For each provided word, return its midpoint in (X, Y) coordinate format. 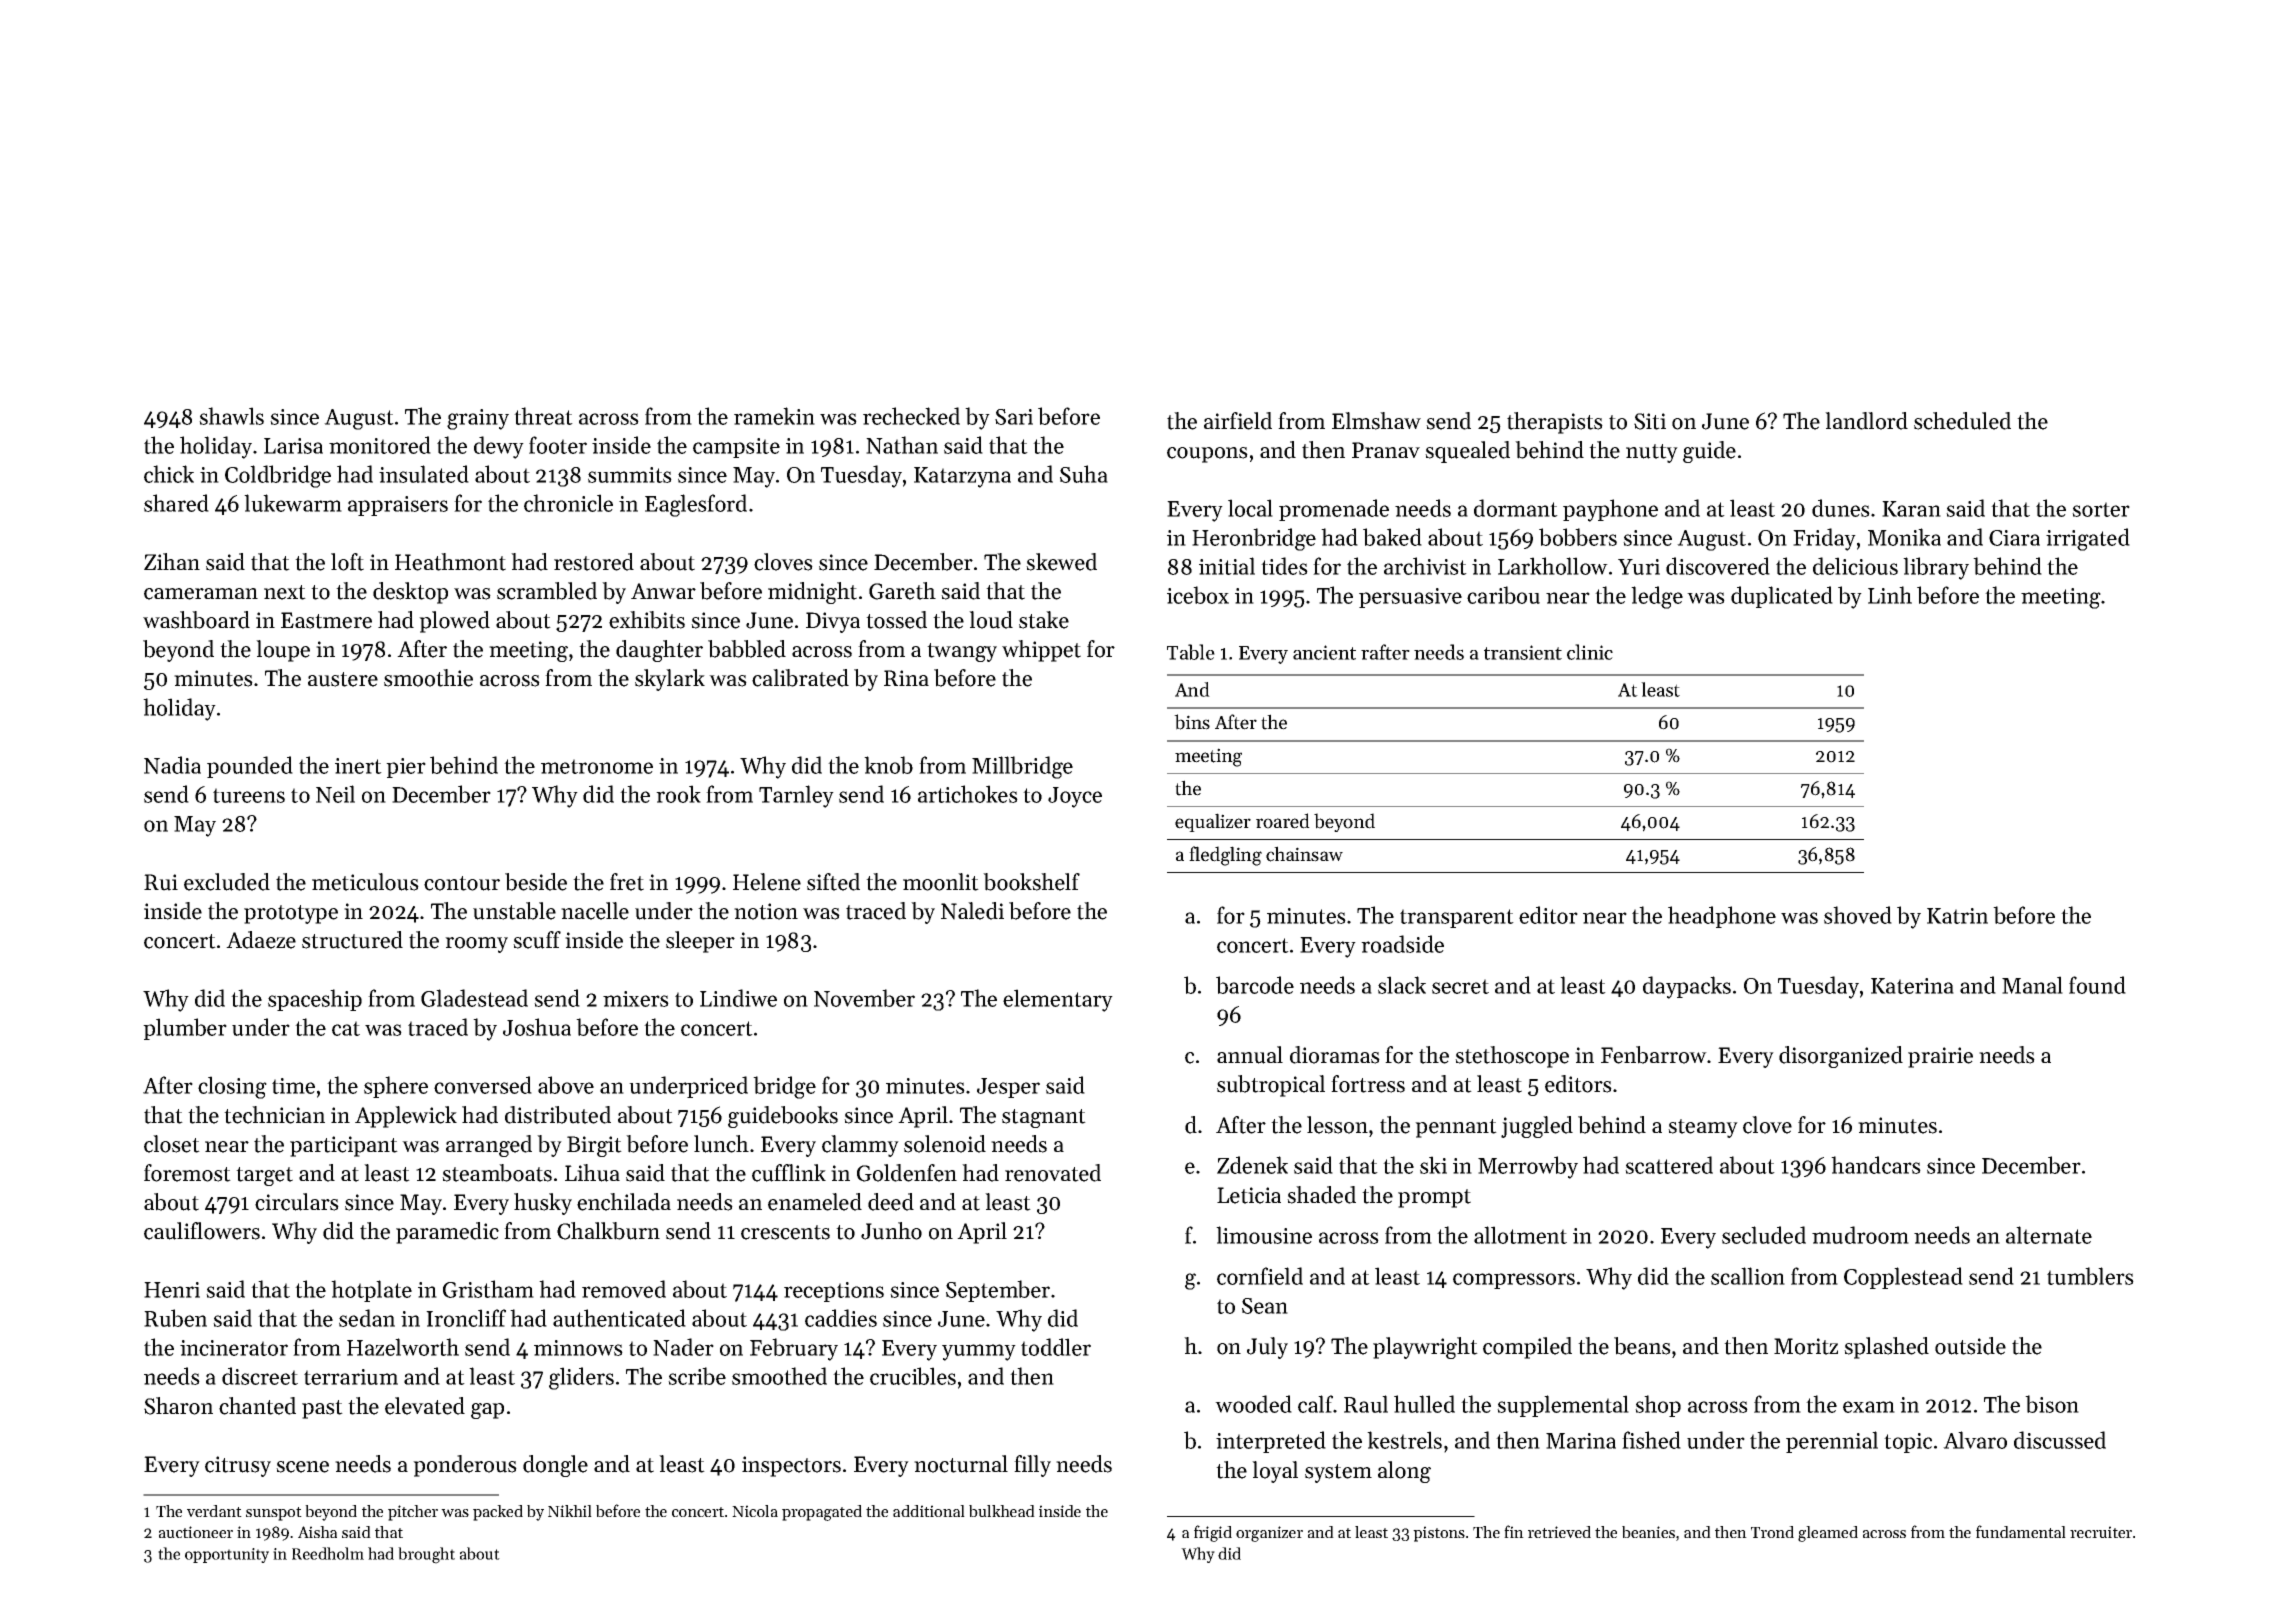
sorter (2101, 509)
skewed (1061, 562)
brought (426, 1555)
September (998, 1291)
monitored (380, 445)
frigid (1213, 1533)
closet (172, 1144)
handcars (1876, 1165)
